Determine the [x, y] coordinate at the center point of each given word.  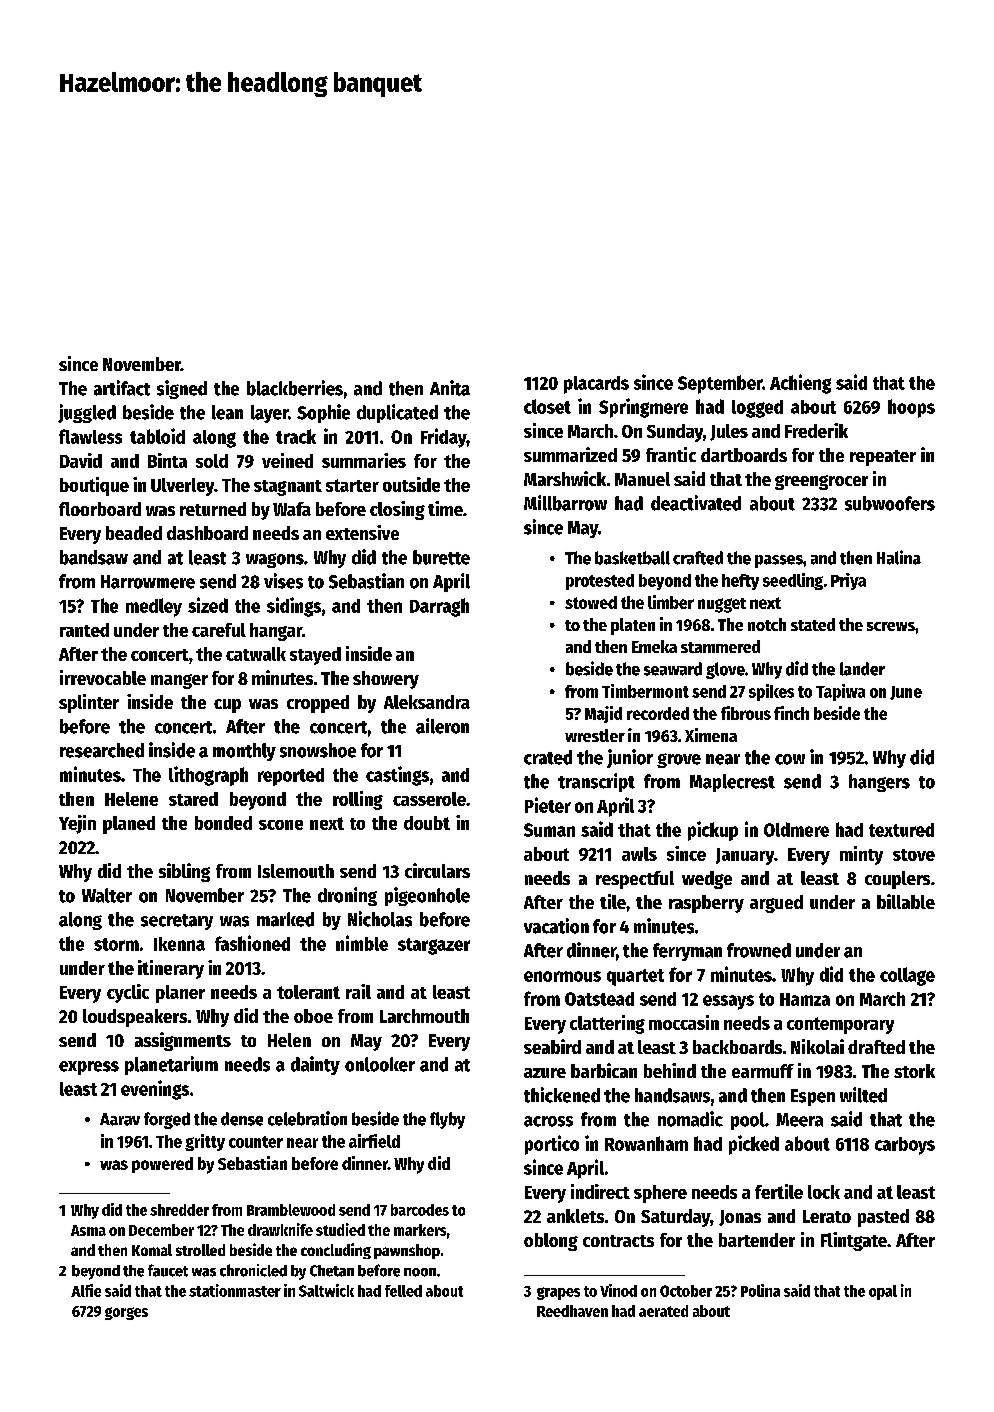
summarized [570, 454]
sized [208, 605]
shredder [179, 1210]
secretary [177, 922]
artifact [122, 388]
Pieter [548, 805]
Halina [899, 557]
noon [420, 1272]
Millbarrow [565, 503]
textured [901, 830]
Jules [729, 432]
